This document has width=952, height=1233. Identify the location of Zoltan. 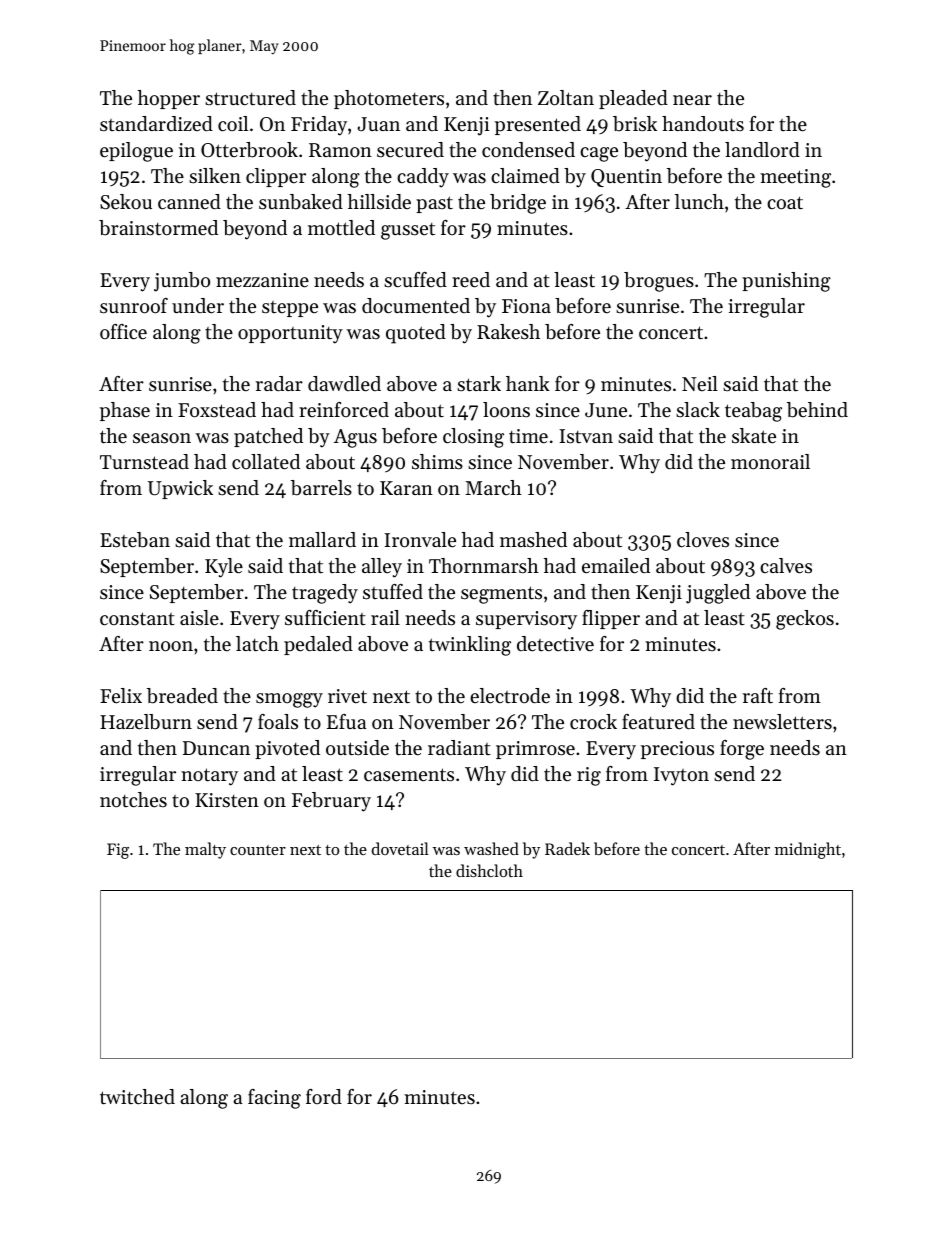
(566, 98).
